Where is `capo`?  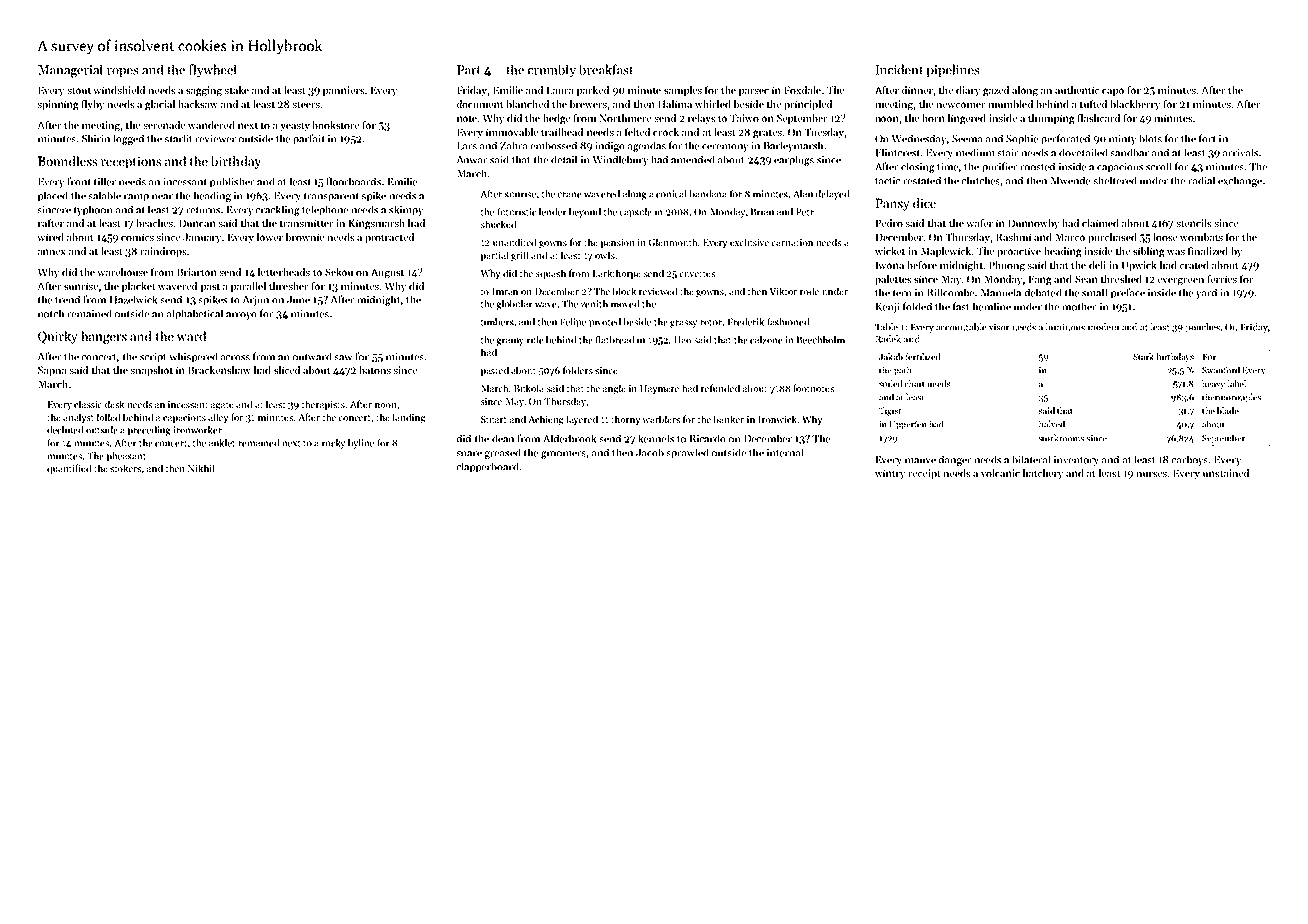
capo is located at coordinates (1113, 92).
